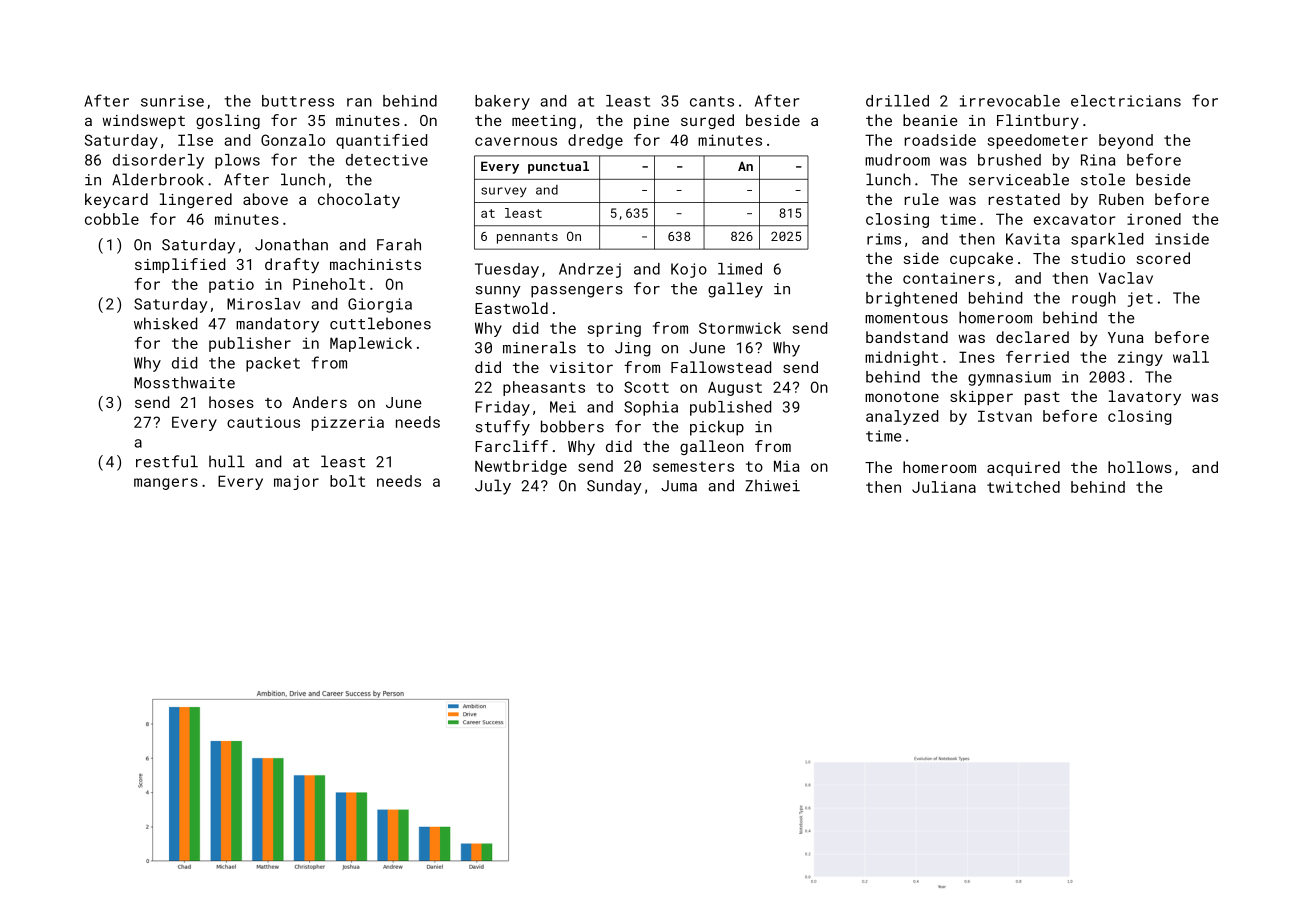  What do you see at coordinates (1140, 467) in the screenshot?
I see `hollows` at bounding box center [1140, 467].
